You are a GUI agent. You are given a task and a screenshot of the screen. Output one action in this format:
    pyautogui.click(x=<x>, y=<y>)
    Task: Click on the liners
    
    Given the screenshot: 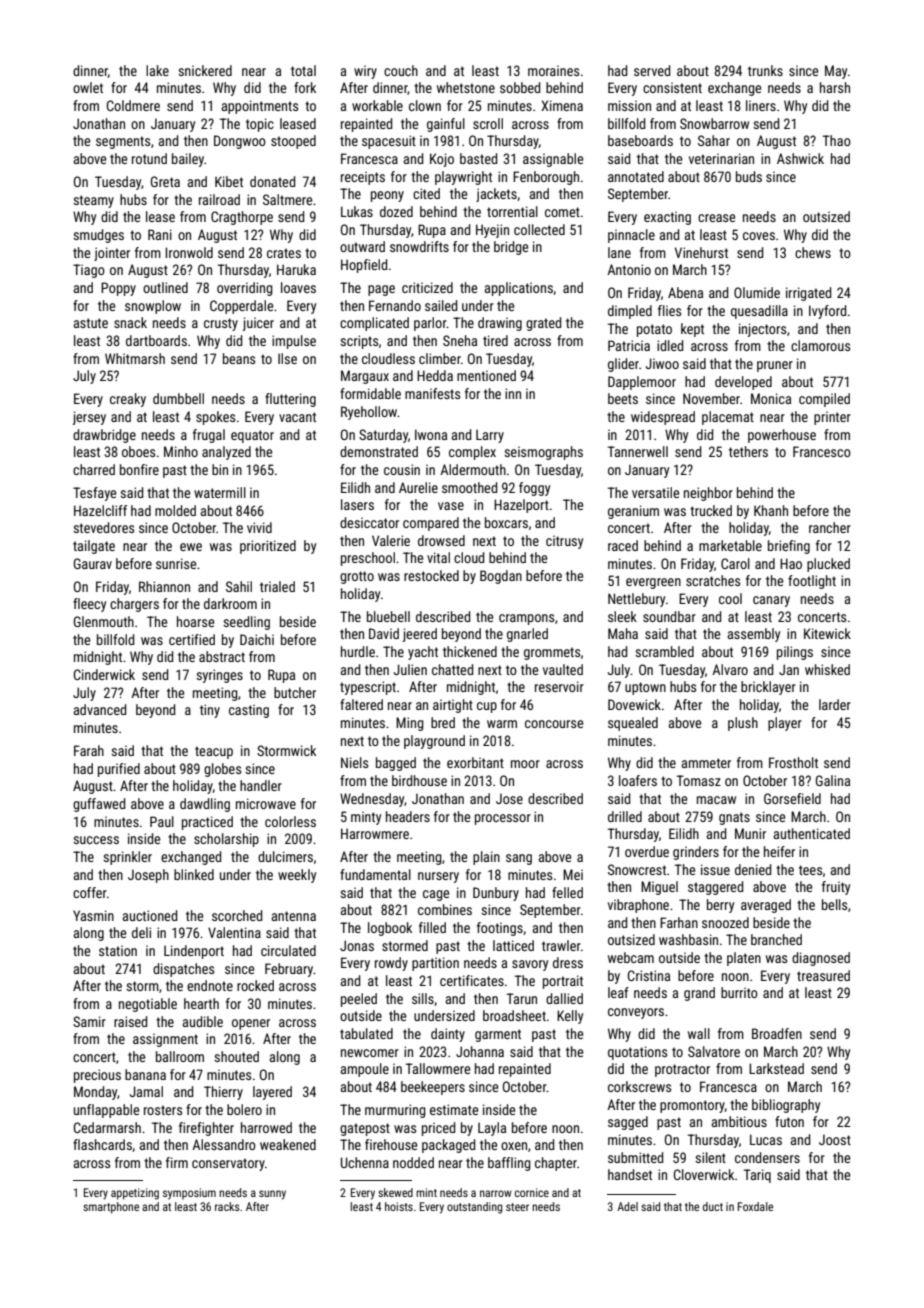 What is the action you would take?
    pyautogui.click(x=761, y=105)
